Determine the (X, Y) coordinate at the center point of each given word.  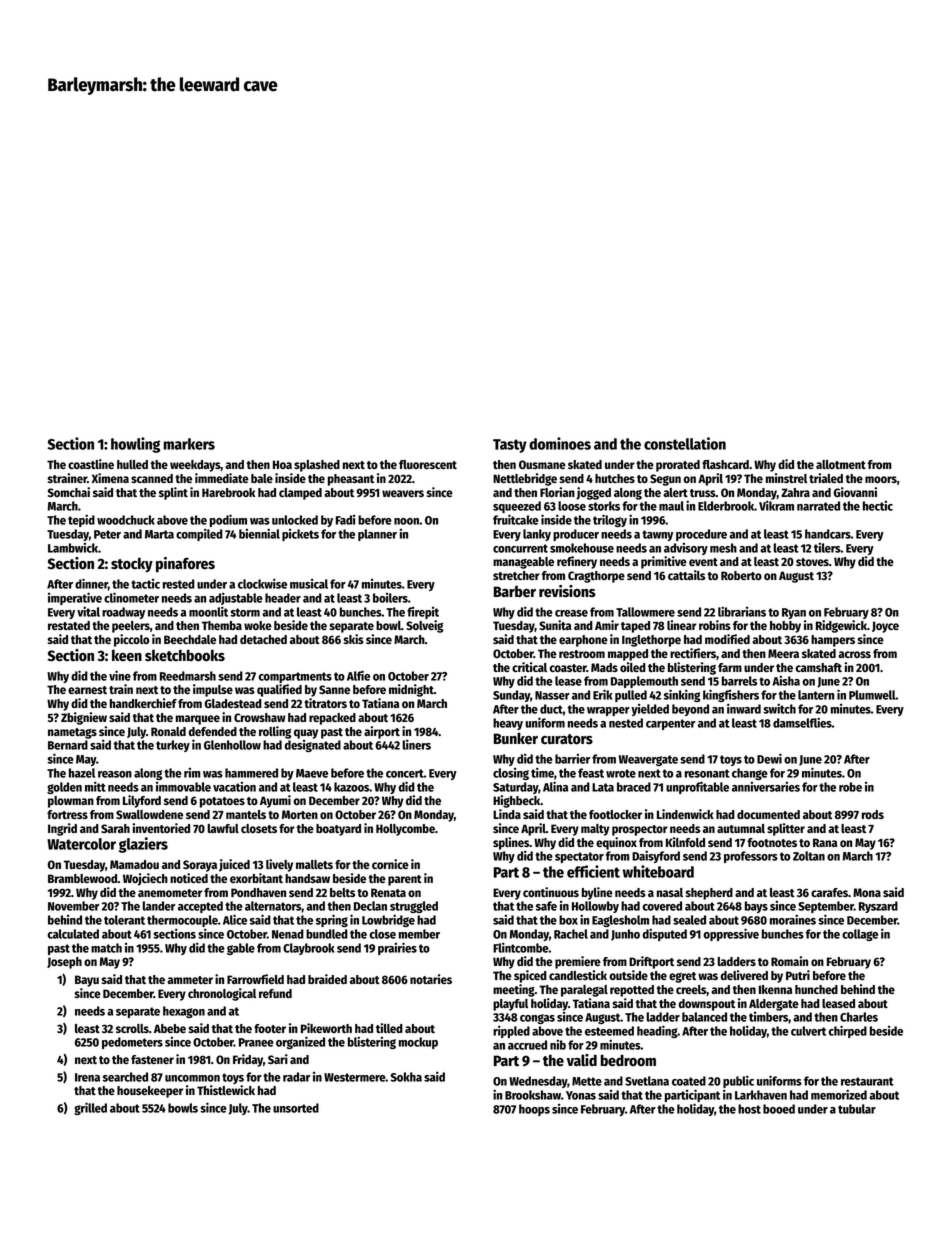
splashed (317, 466)
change (750, 774)
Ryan (794, 613)
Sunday (511, 696)
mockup (418, 1043)
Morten (300, 814)
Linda (507, 814)
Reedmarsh (188, 676)
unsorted (296, 1108)
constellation (685, 443)
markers (189, 444)
